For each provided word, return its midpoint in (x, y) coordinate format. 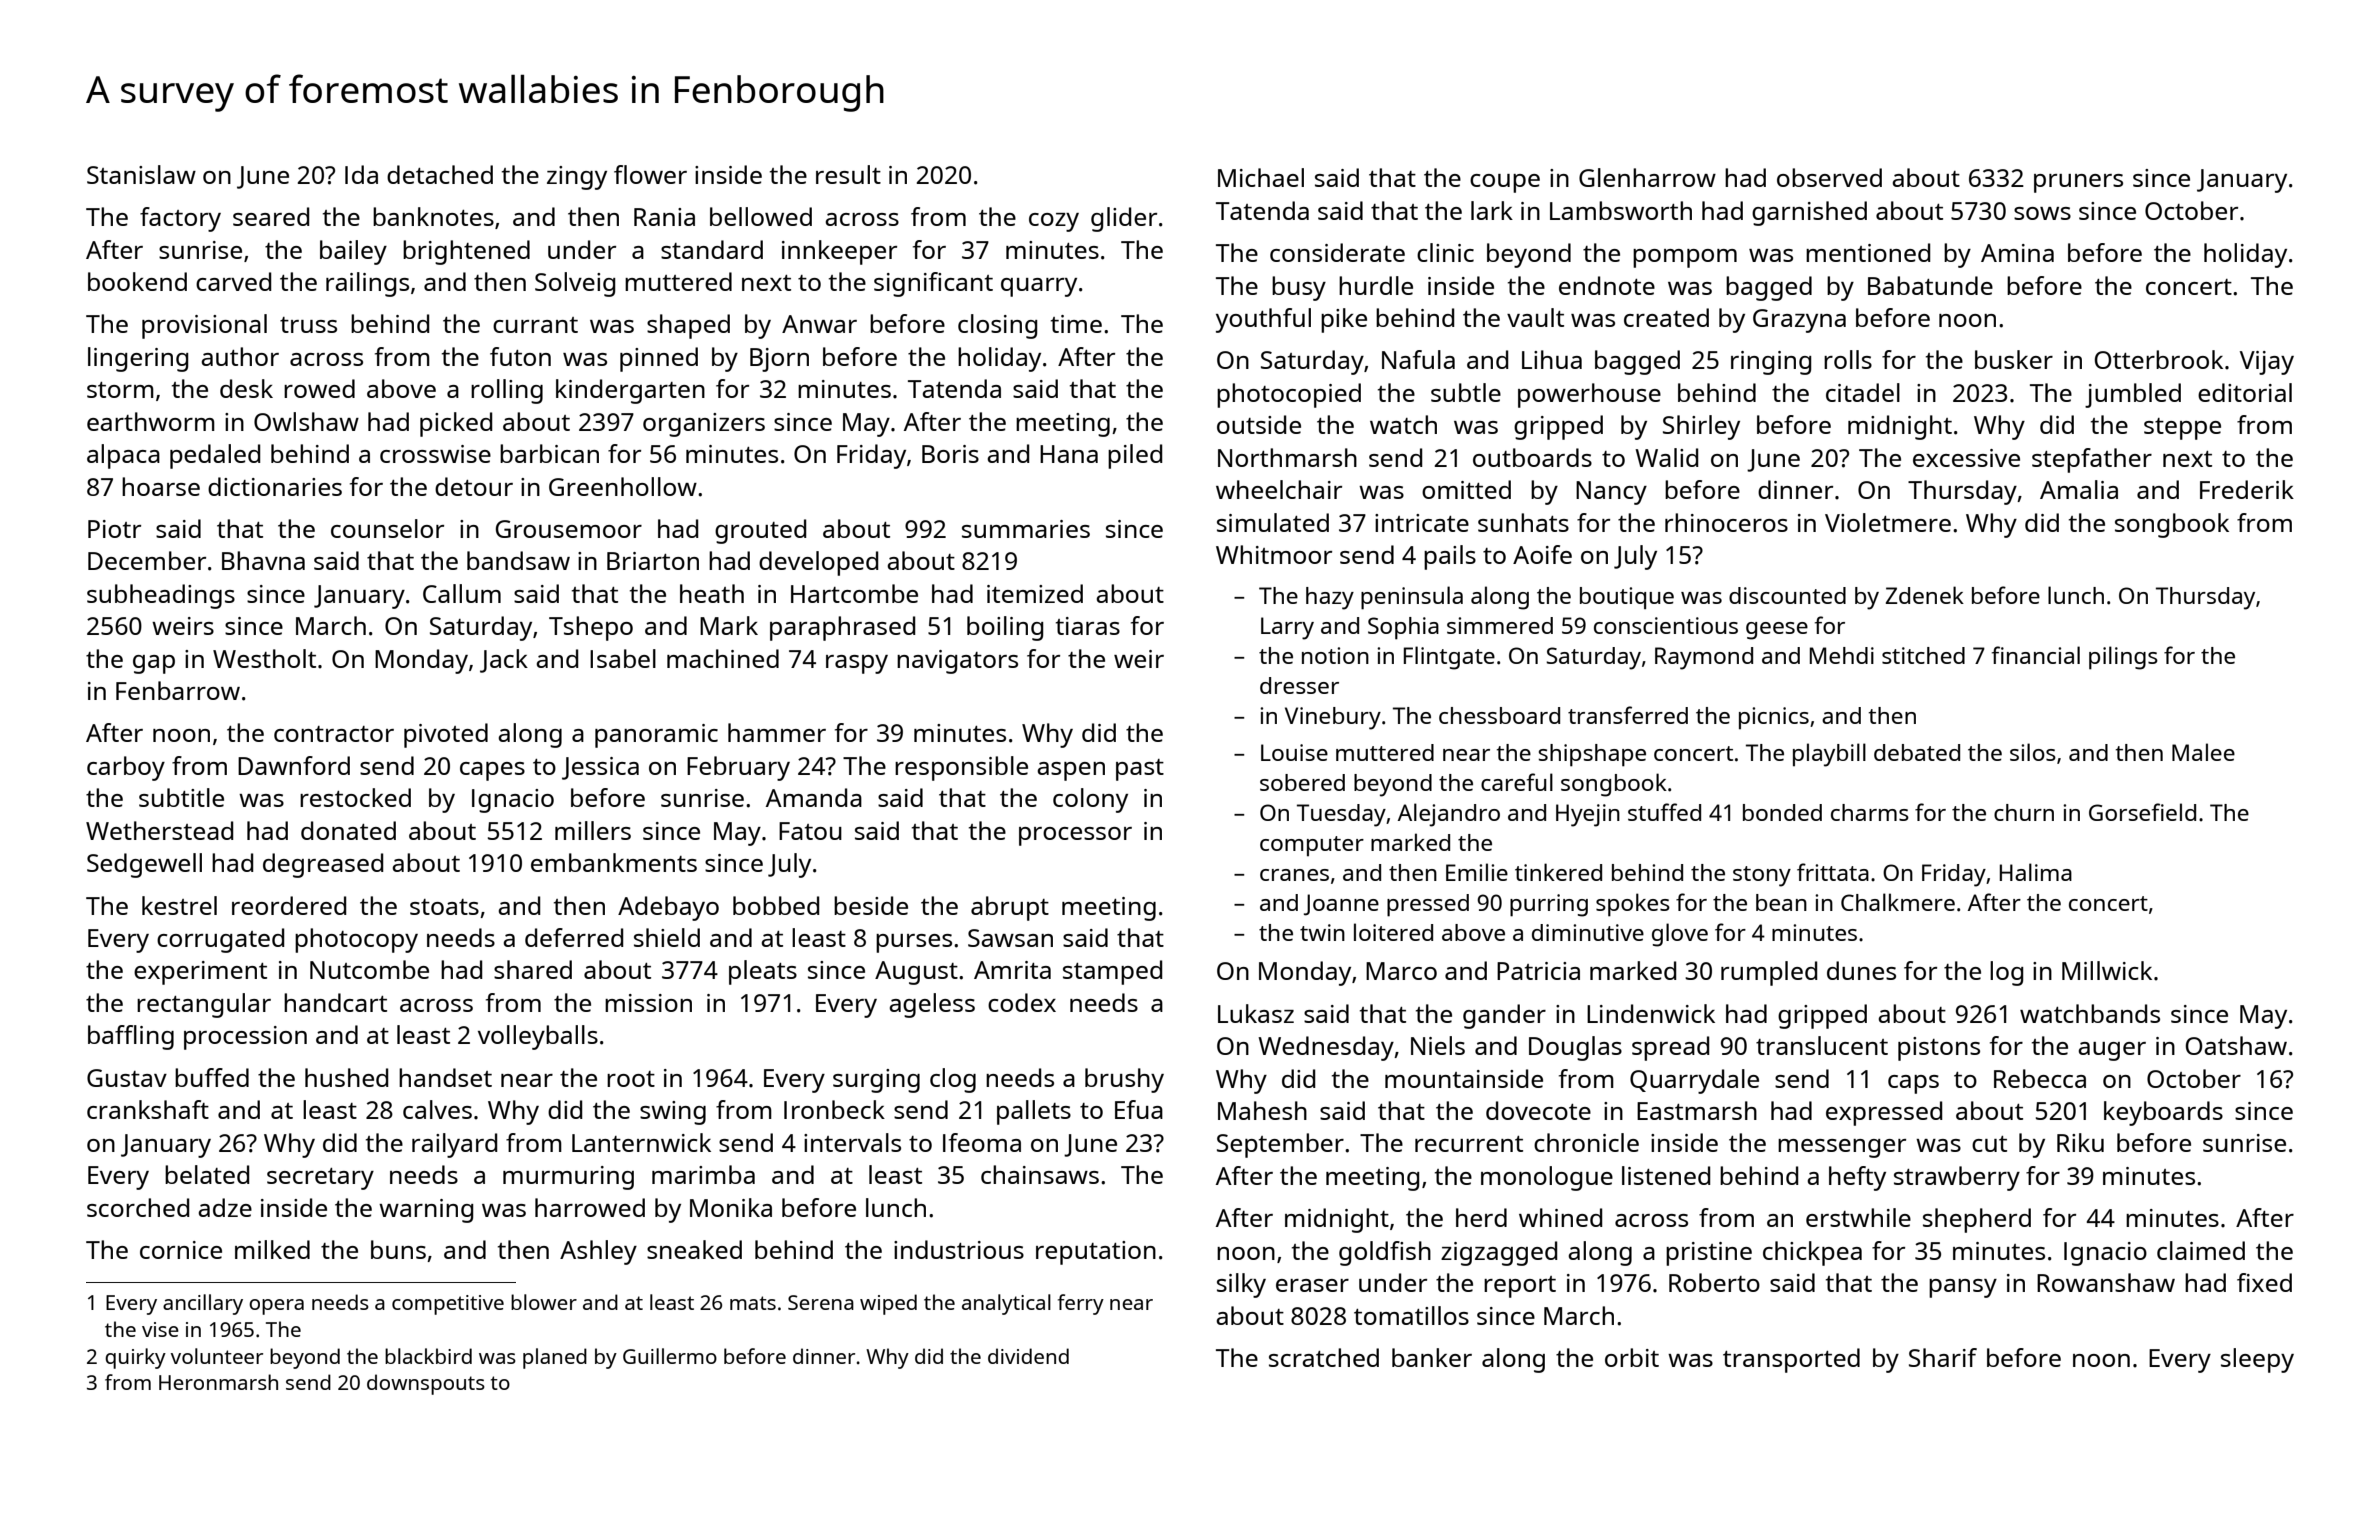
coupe (1505, 183)
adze (225, 1207)
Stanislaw (141, 174)
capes (492, 771)
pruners (2078, 183)
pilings (2123, 658)
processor (1075, 836)
